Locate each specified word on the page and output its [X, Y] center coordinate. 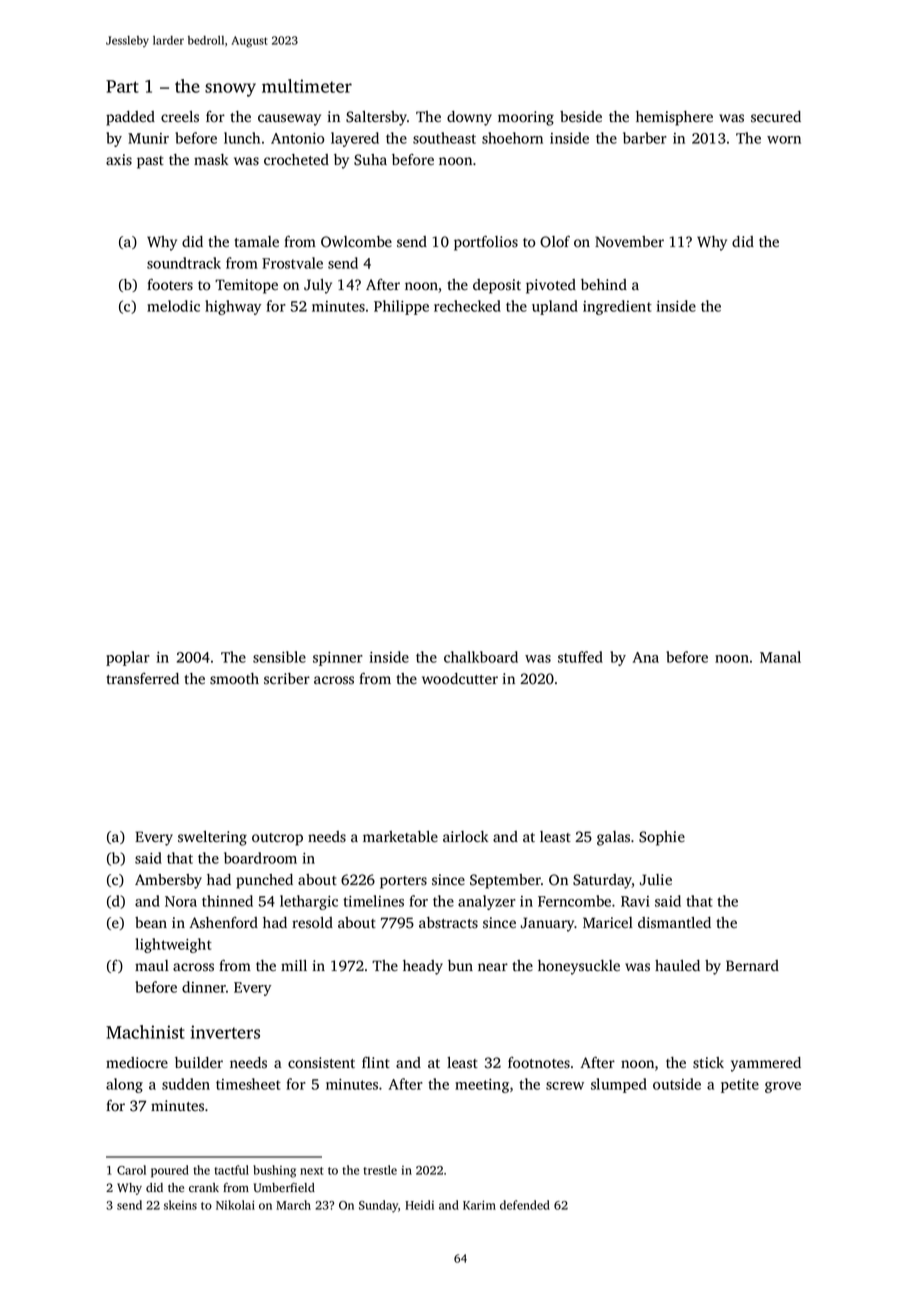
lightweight [173, 945]
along [124, 1085]
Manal [780, 657]
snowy [230, 90]
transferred [143, 679]
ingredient [617, 307]
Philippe [401, 307]
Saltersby [376, 118]
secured [776, 117]
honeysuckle [579, 967]
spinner [338, 659]
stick [708, 1063]
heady [423, 967]
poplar [128, 658]
